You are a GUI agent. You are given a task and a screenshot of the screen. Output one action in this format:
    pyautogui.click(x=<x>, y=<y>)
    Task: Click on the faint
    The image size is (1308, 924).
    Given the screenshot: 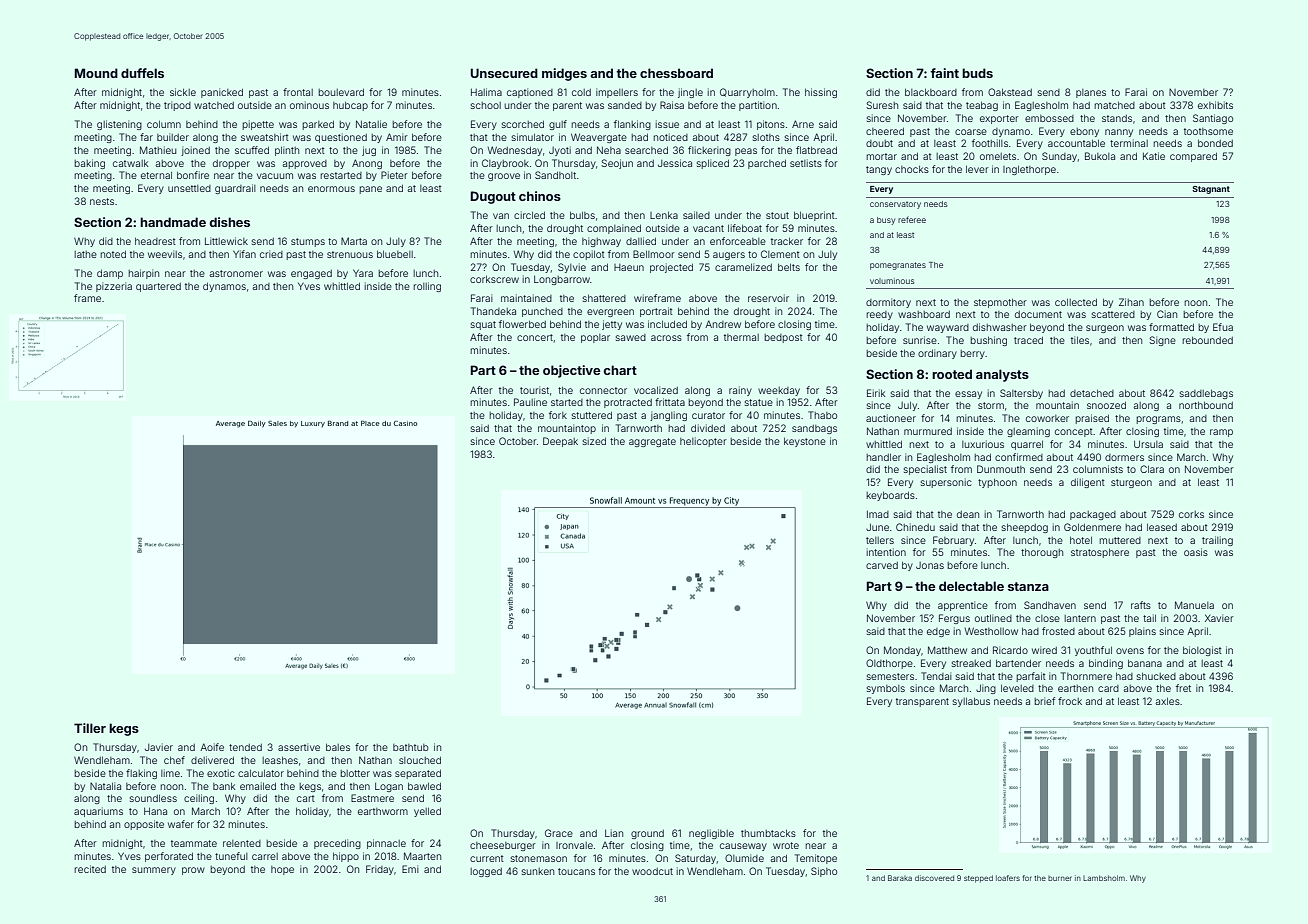 What is the action you would take?
    pyautogui.click(x=944, y=73)
